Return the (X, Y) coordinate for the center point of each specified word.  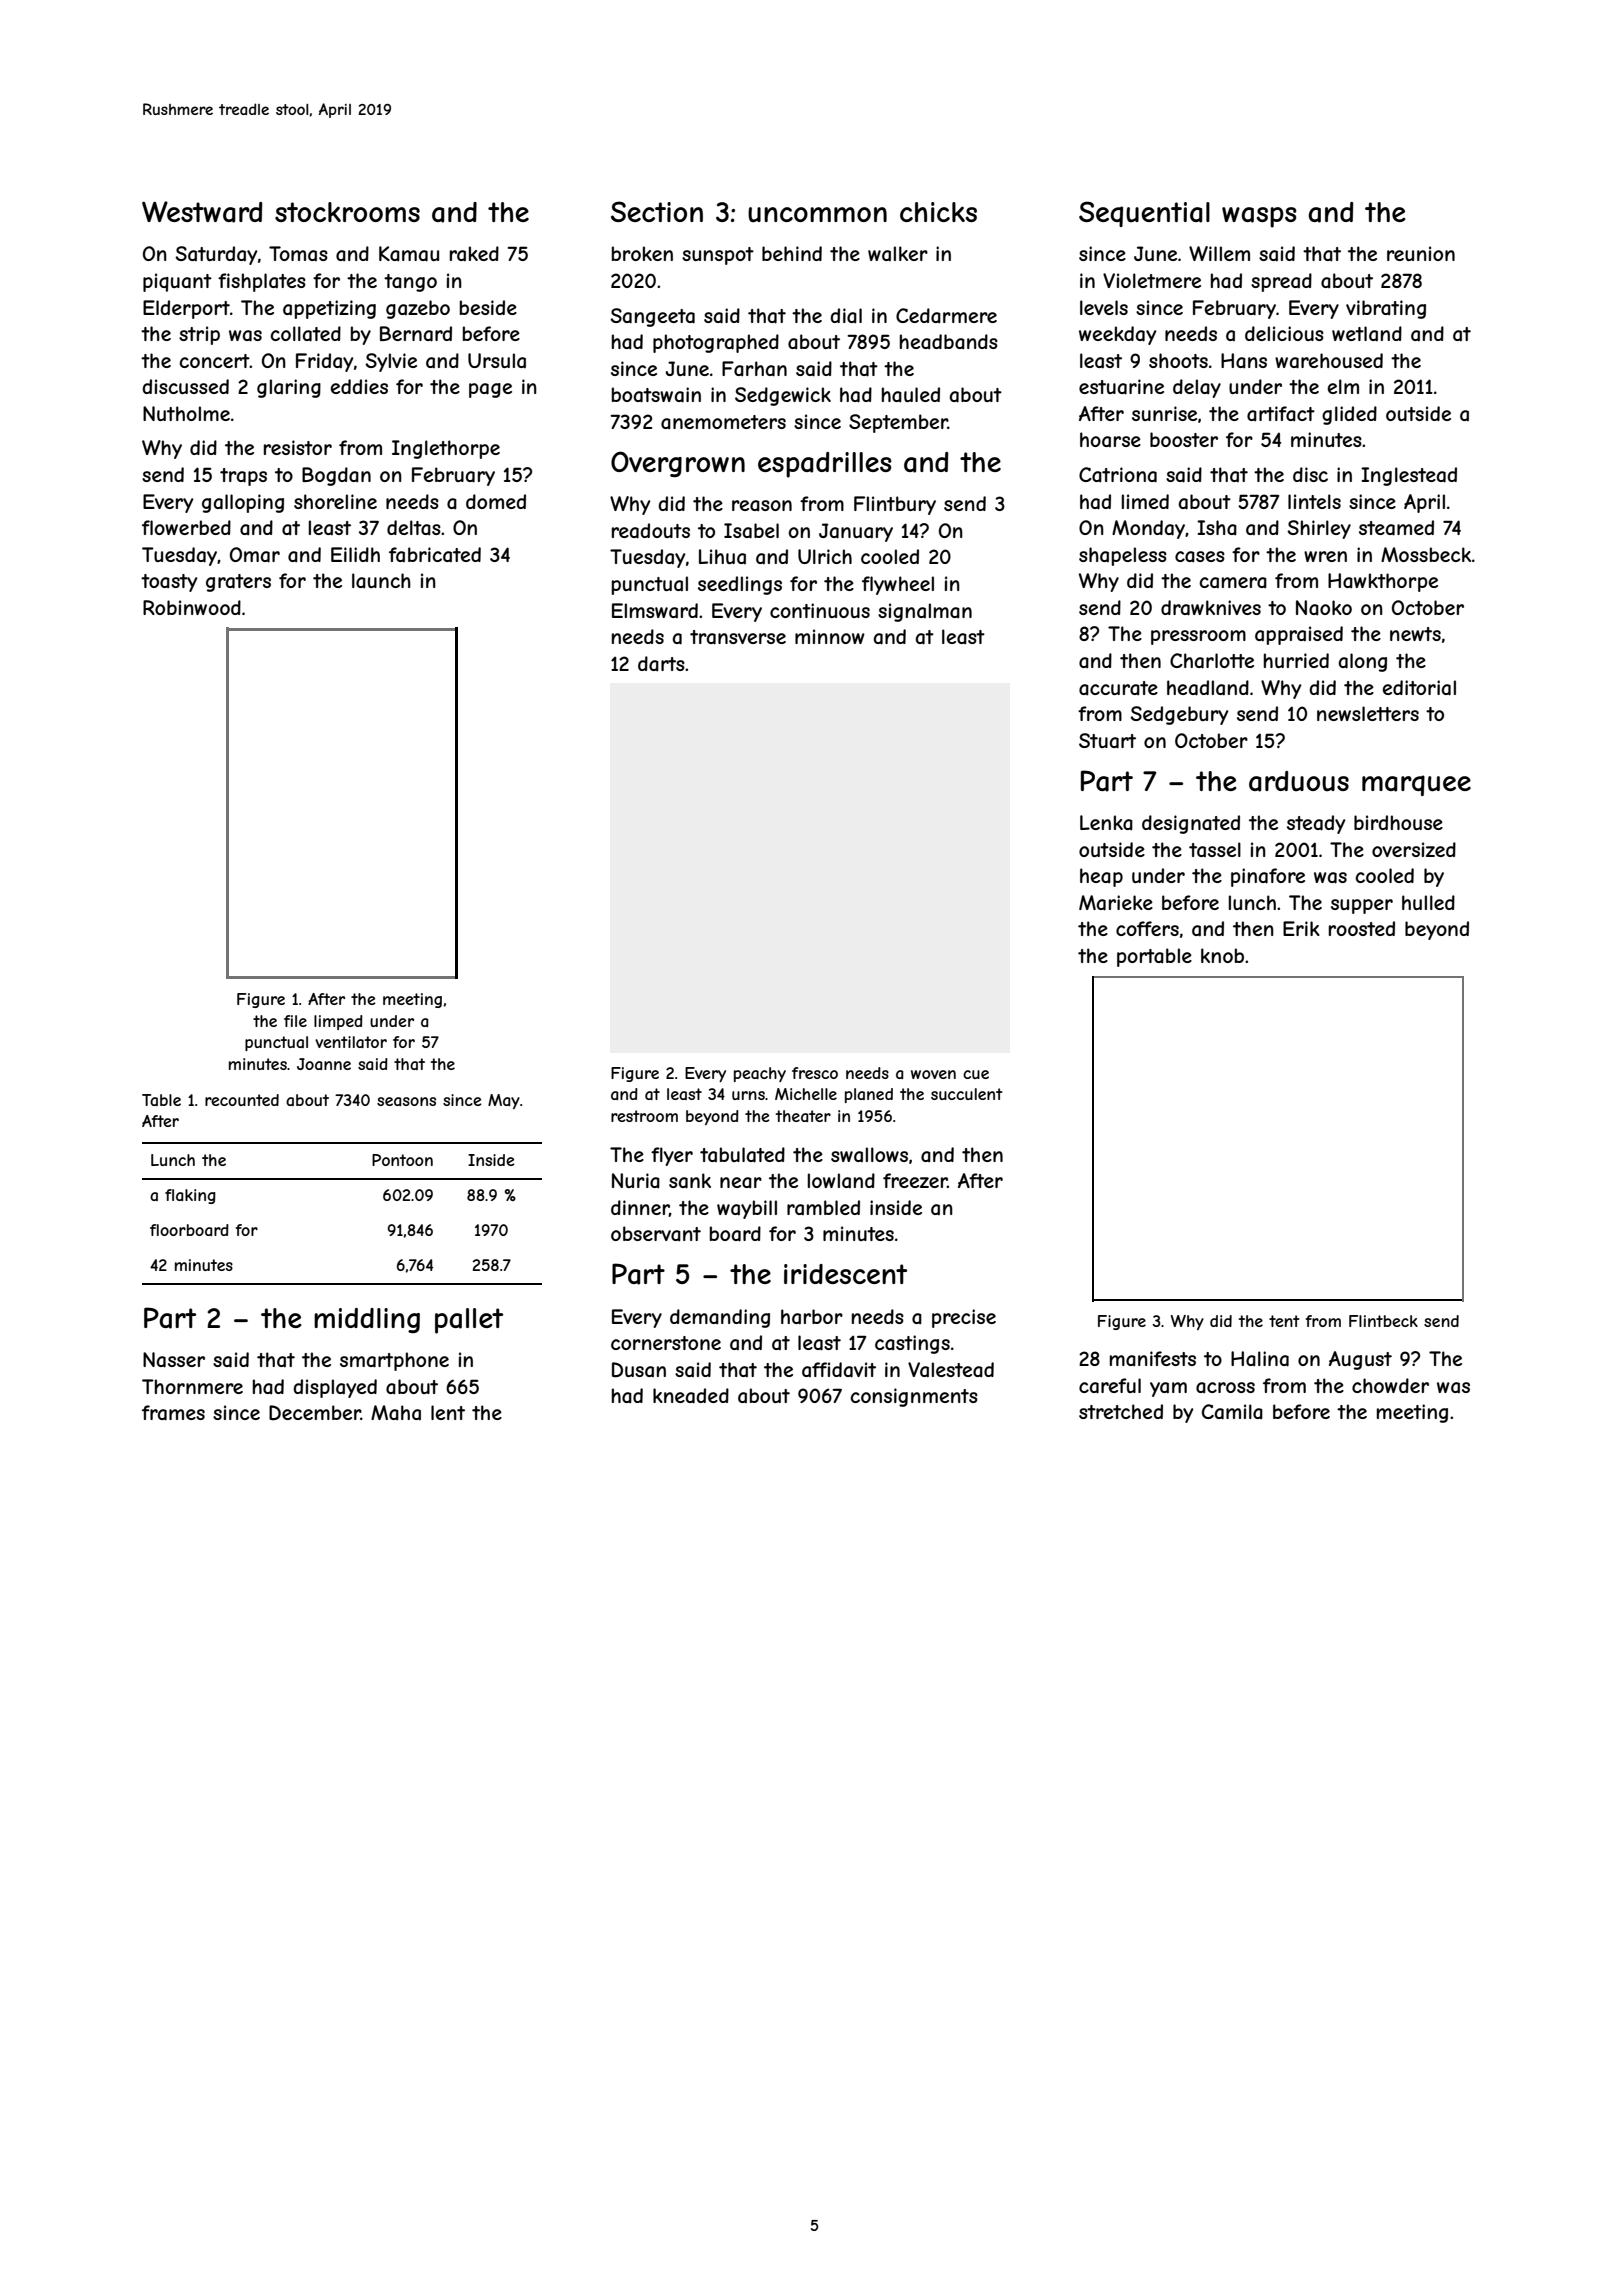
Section (657, 211)
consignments (914, 1397)
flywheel (898, 585)
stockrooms (347, 212)
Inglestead (1409, 476)
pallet (469, 1321)
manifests (1153, 1358)
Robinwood (192, 607)
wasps (1259, 217)
